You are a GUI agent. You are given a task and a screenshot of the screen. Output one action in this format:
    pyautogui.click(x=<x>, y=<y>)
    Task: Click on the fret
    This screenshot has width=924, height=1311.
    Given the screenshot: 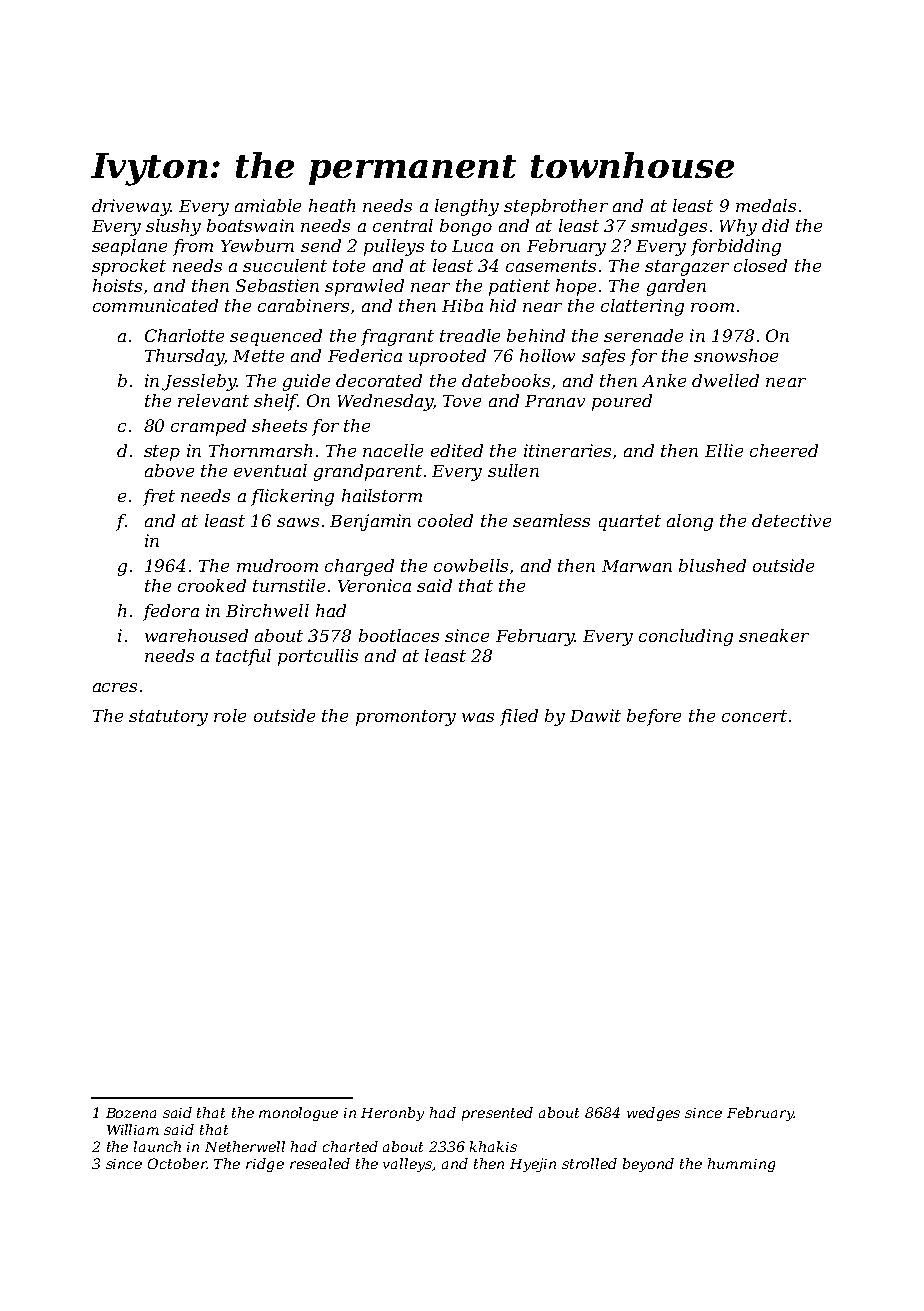 What is the action you would take?
    pyautogui.click(x=159, y=497)
